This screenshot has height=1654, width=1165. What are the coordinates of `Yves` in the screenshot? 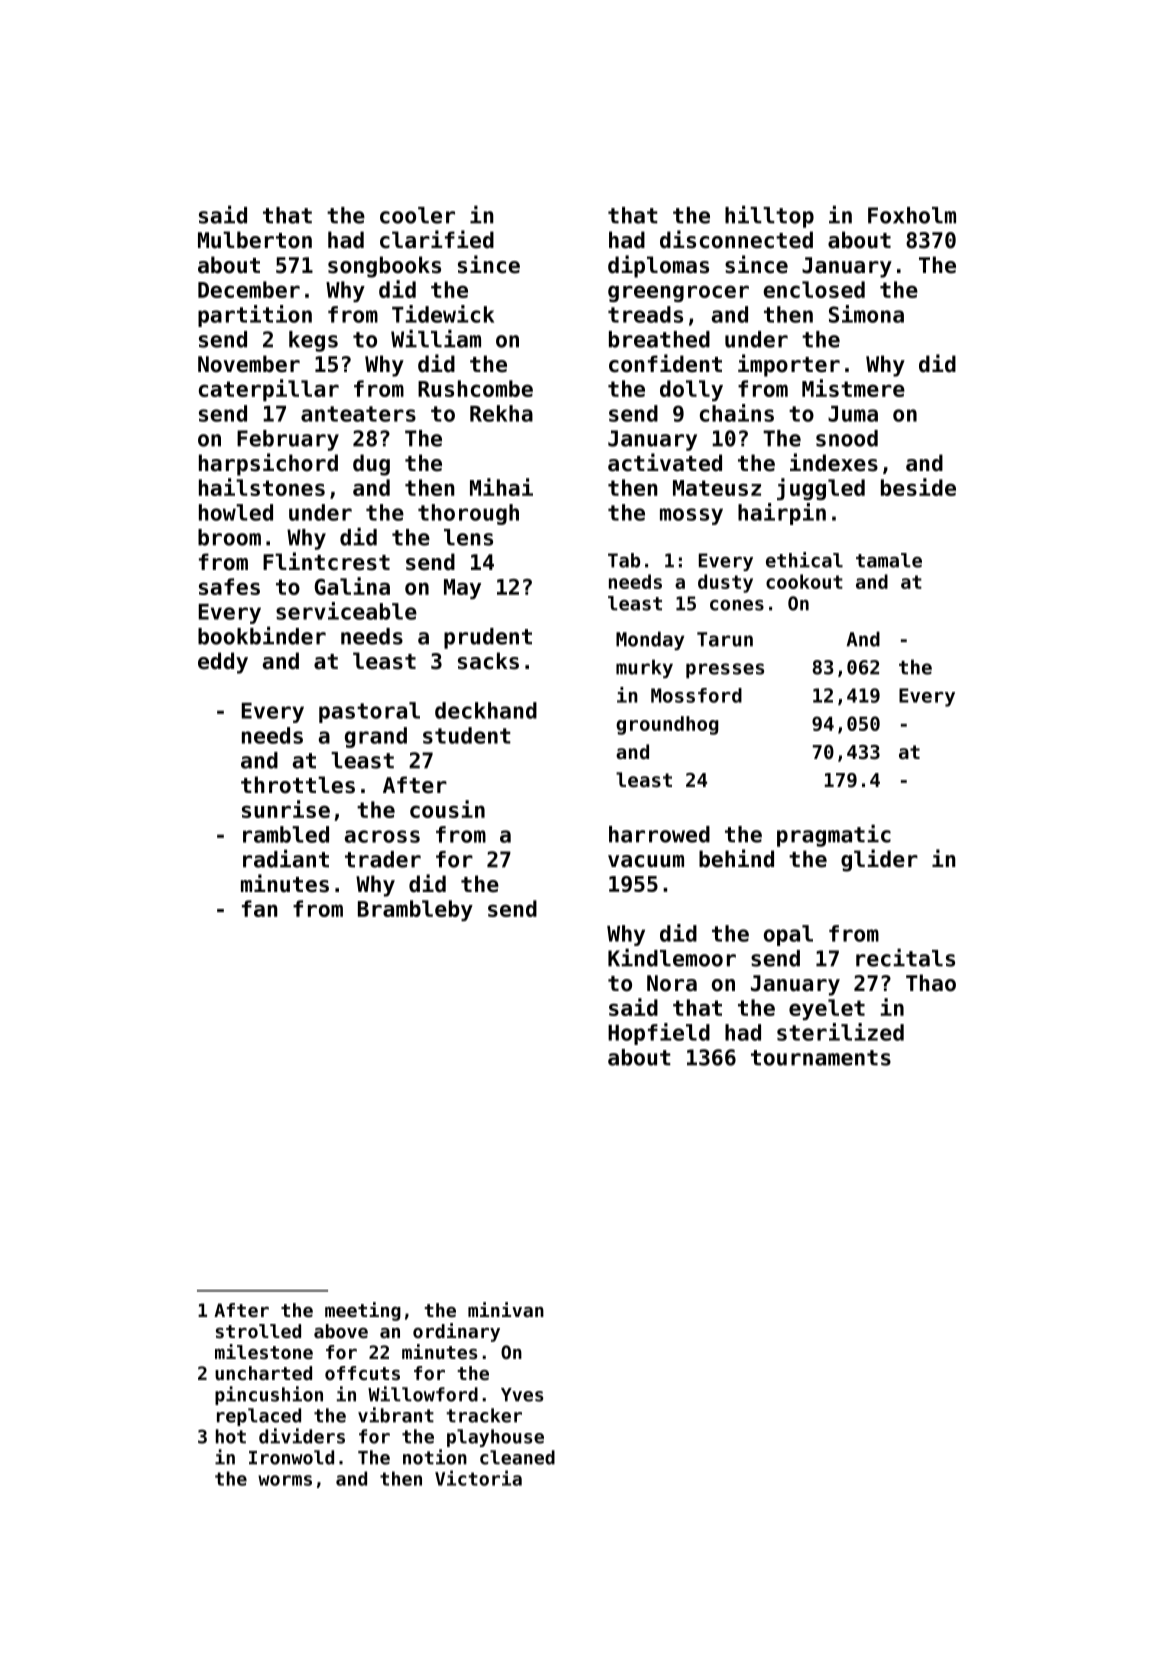 It's located at (522, 1395).
